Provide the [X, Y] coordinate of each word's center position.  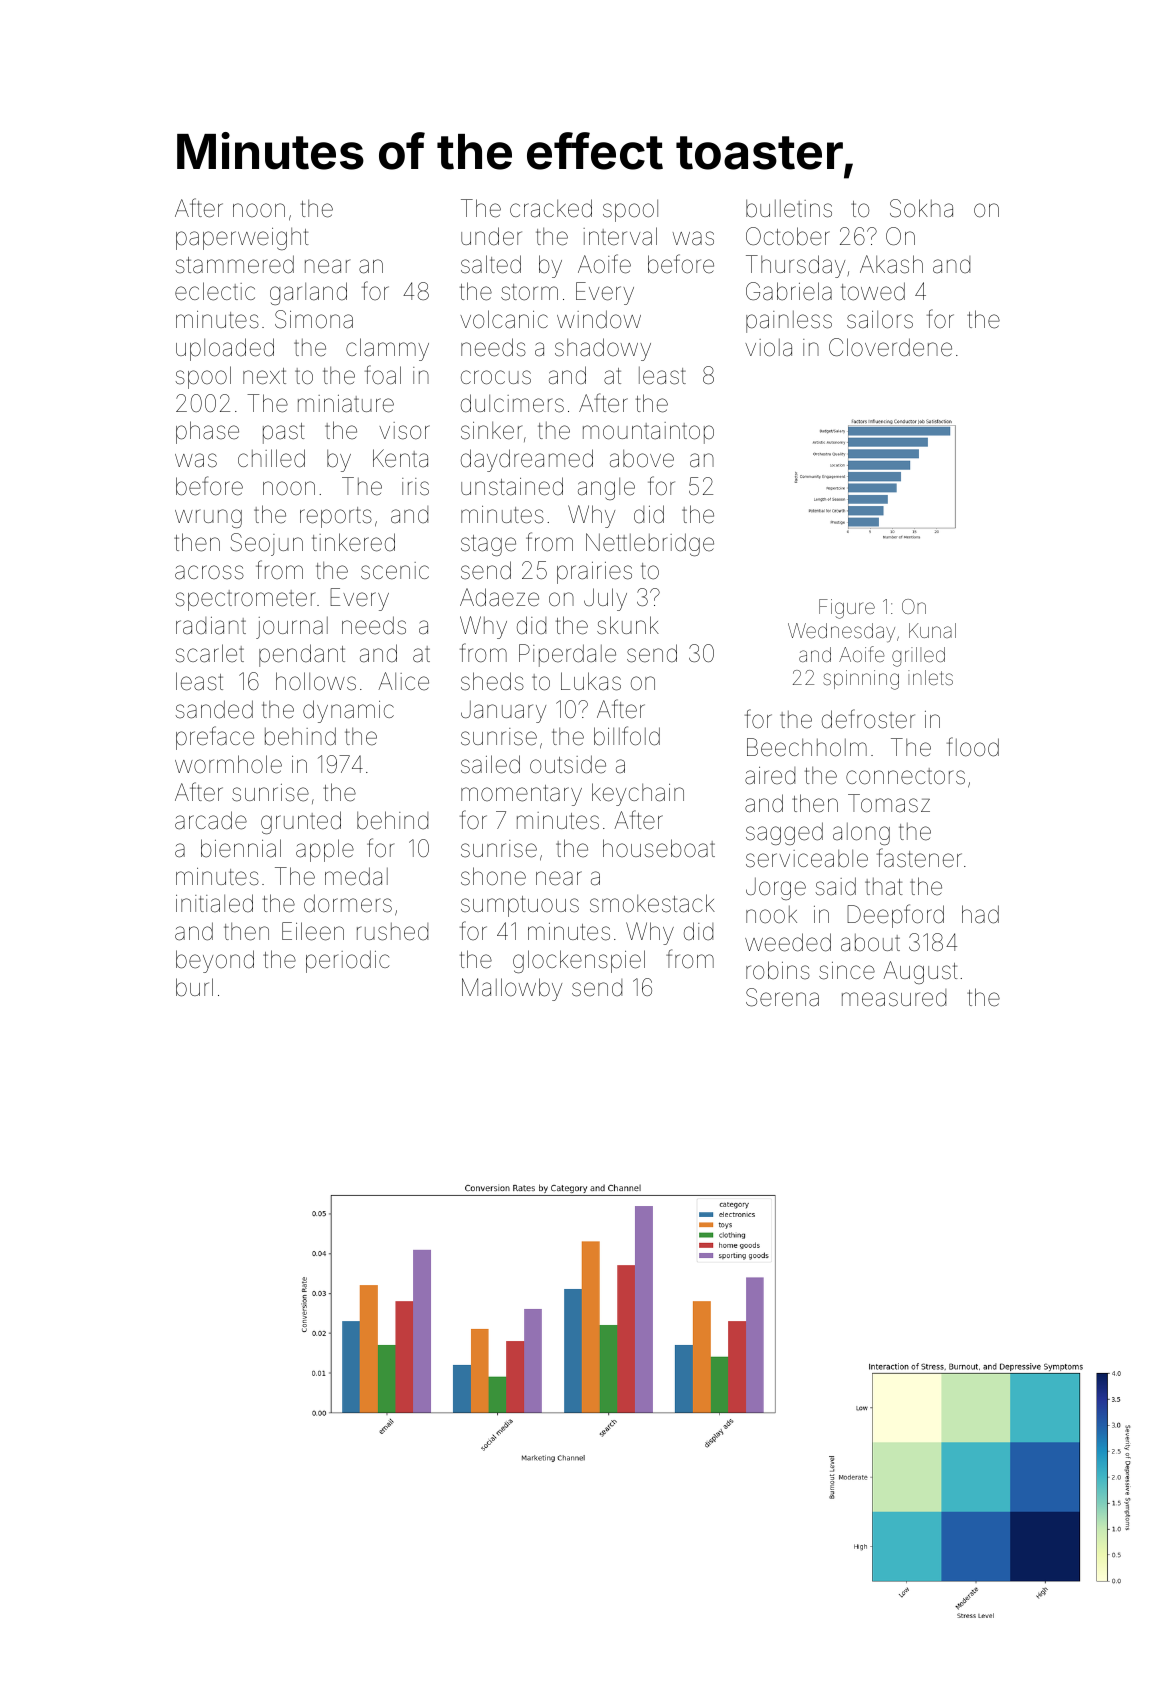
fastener [919, 858]
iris [415, 487]
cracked [551, 208]
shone [493, 876]
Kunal [932, 630]
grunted [301, 822]
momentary [521, 795]
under [491, 236]
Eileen [313, 931]
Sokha [921, 208]
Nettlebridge [650, 544]
